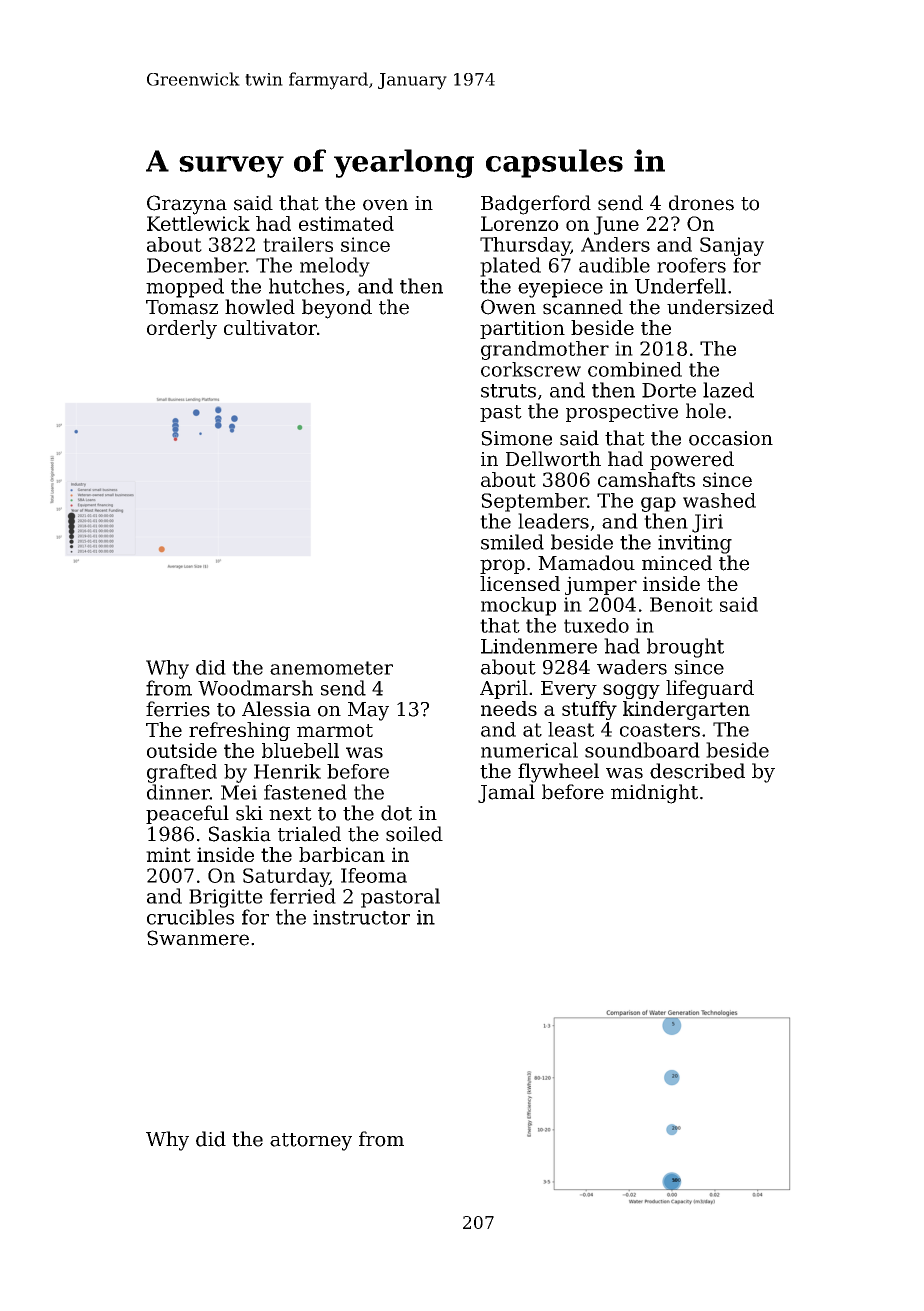 The image size is (924, 1311). What do you see at coordinates (311, 1142) in the screenshot?
I see `attorney` at bounding box center [311, 1142].
